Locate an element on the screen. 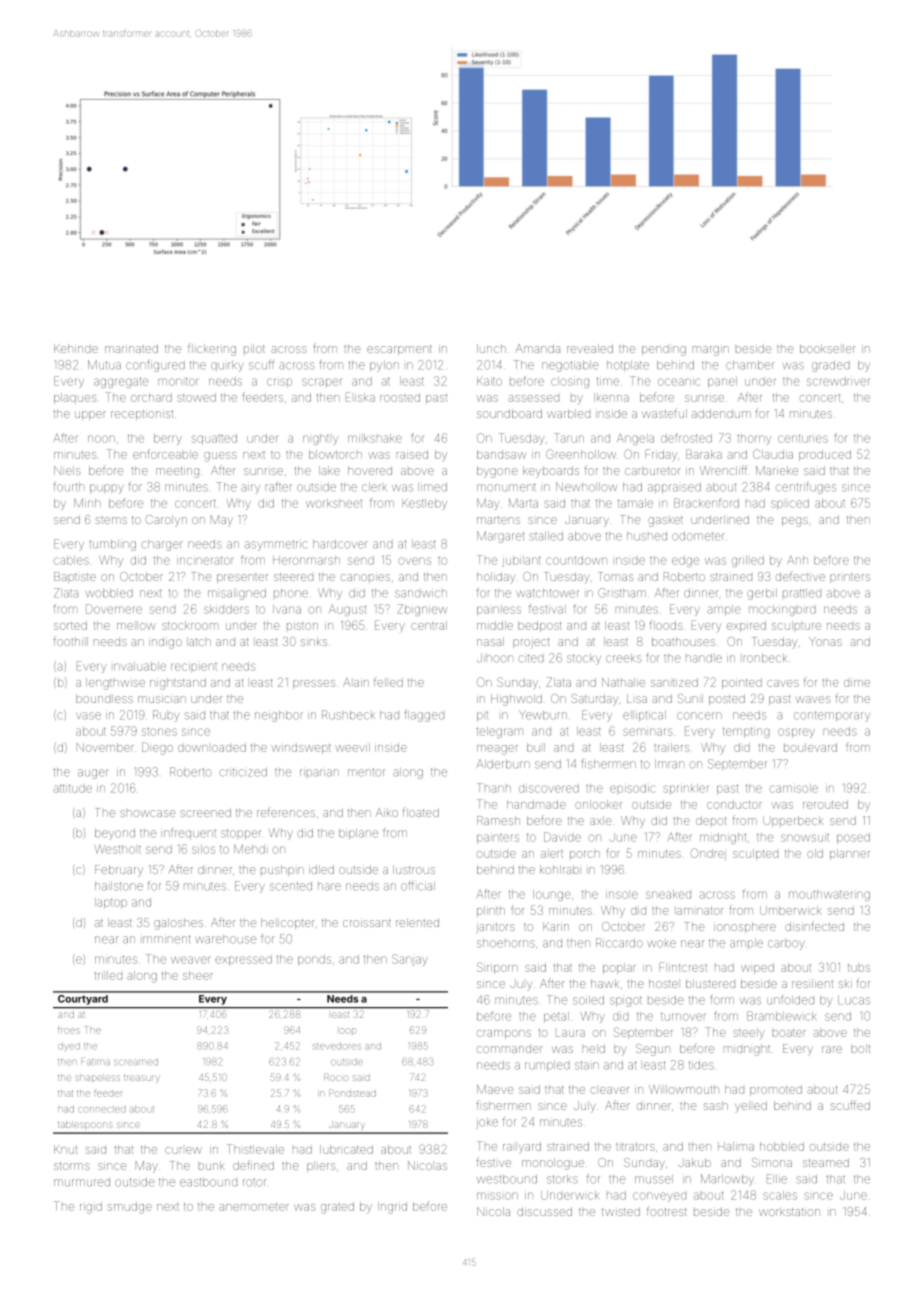 Image resolution: width=924 pixels, height=1308 pixels. anemometer is located at coordinates (253, 1207).
